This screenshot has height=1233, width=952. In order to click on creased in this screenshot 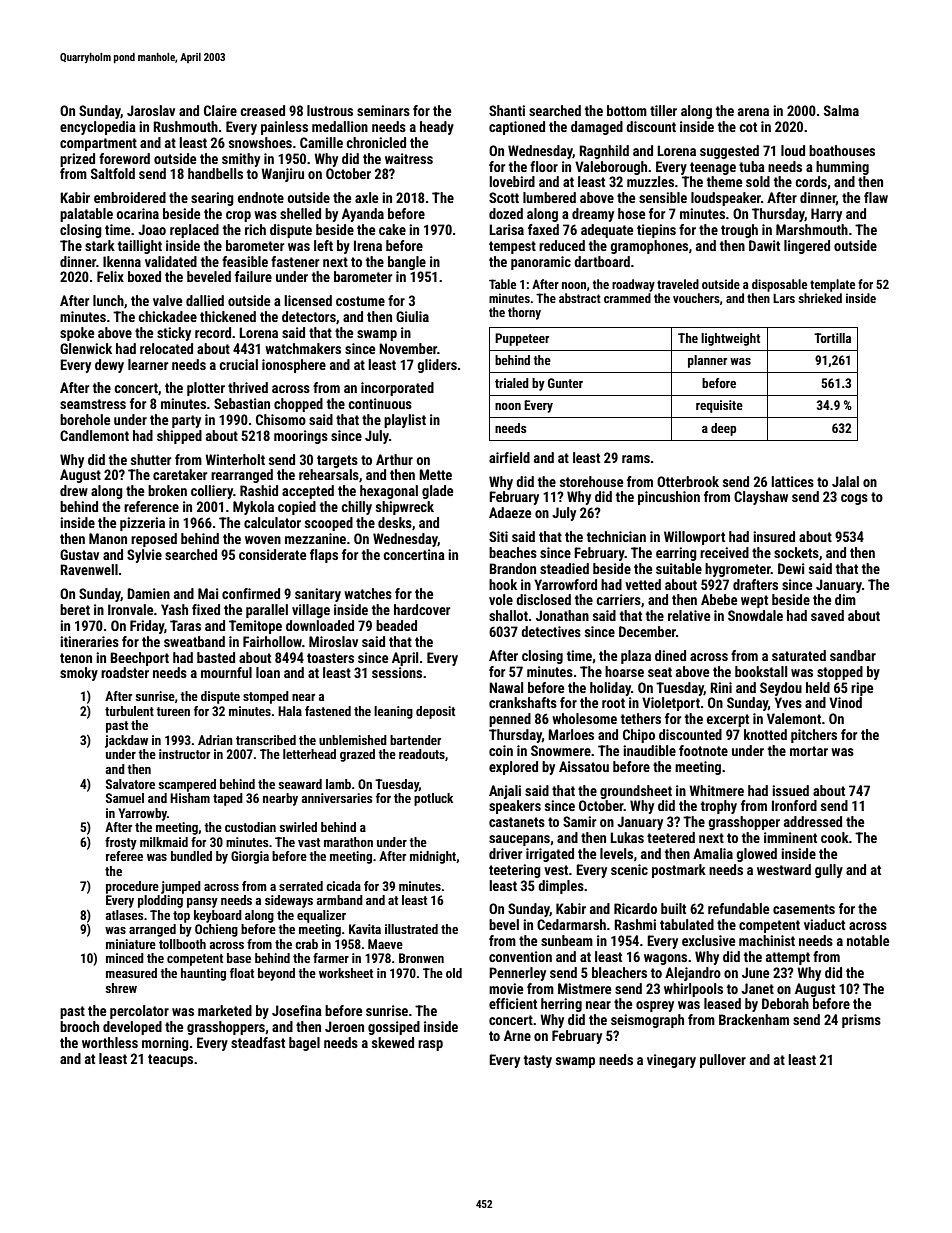, I will do `click(262, 110)`.
